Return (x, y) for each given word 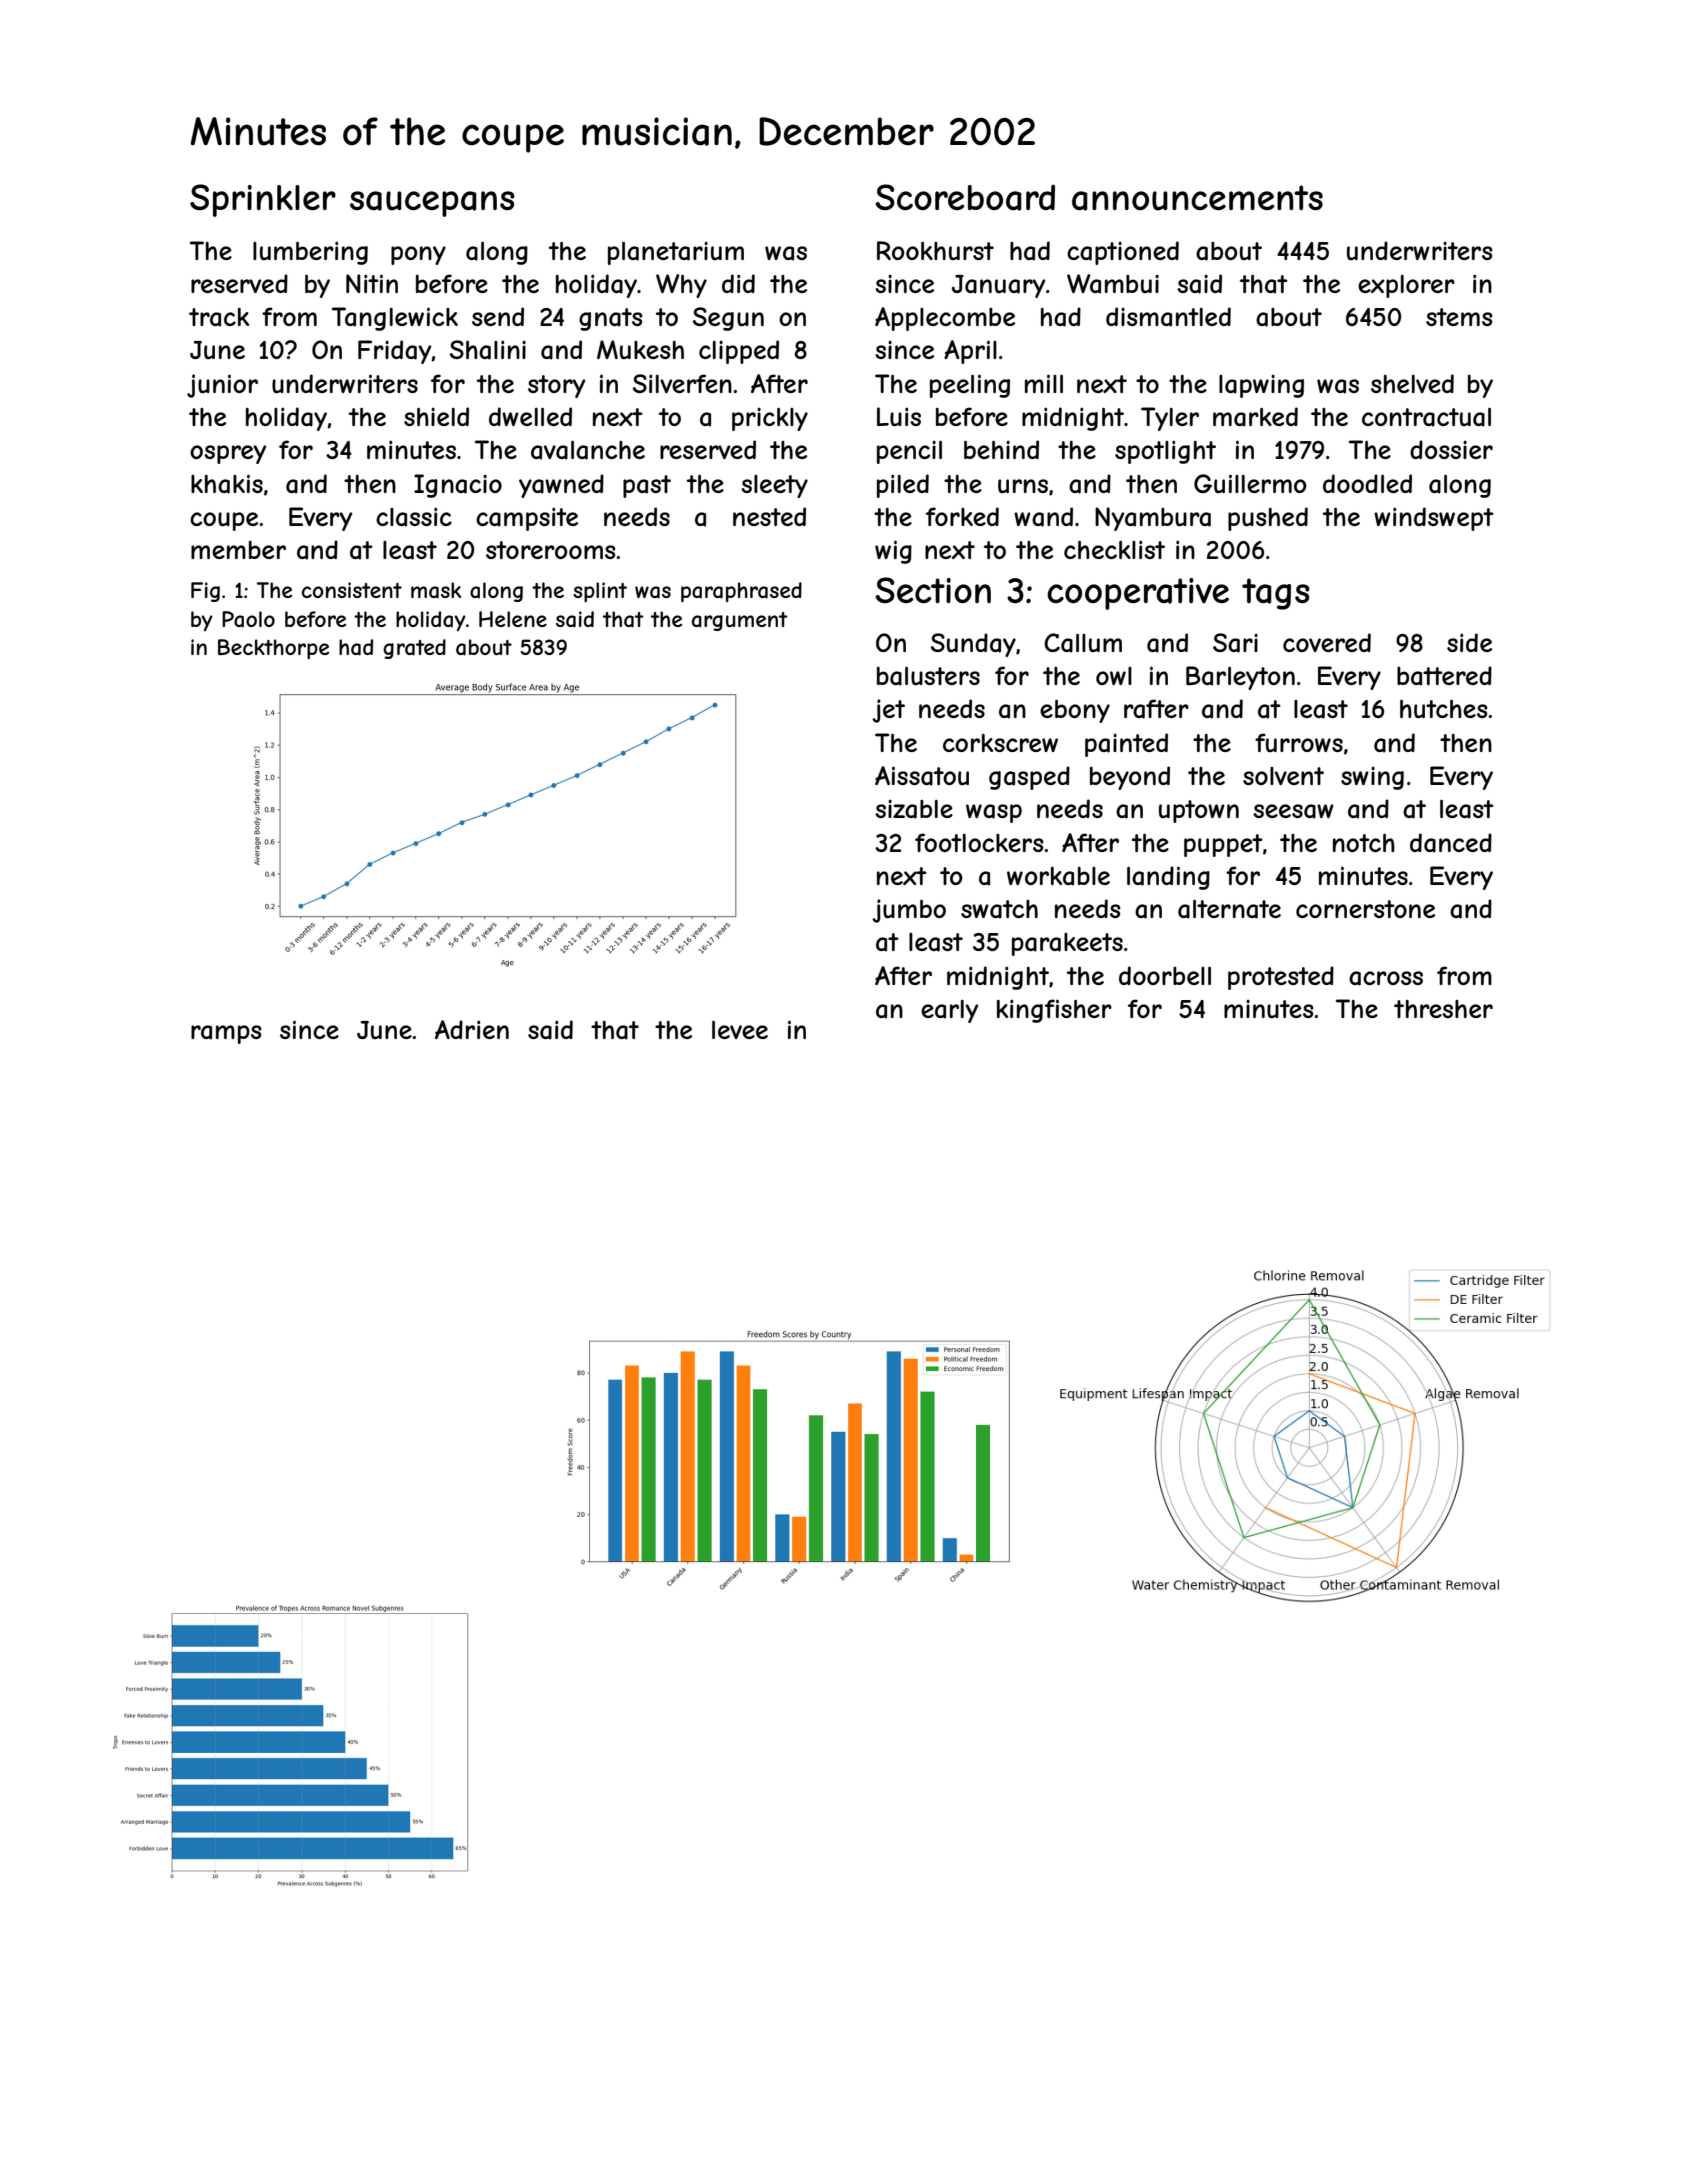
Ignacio (458, 486)
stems (1459, 317)
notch (1364, 843)
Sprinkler (263, 200)
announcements (1197, 198)
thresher (1443, 1009)
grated (414, 649)
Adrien (472, 1029)
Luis (899, 417)
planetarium (676, 253)
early (949, 1011)
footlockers (979, 842)
